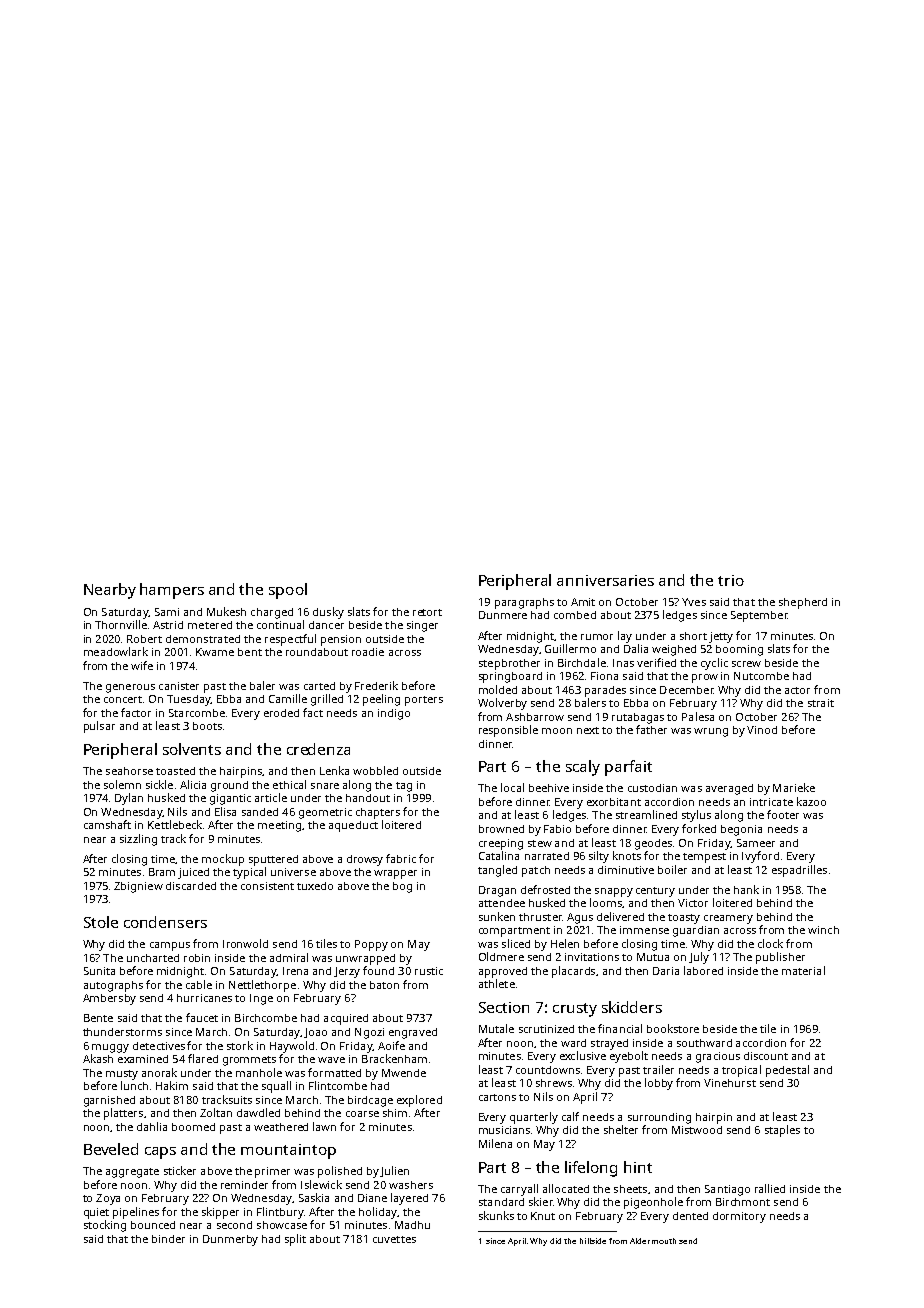  I want to click on meeting, so click(279, 826).
